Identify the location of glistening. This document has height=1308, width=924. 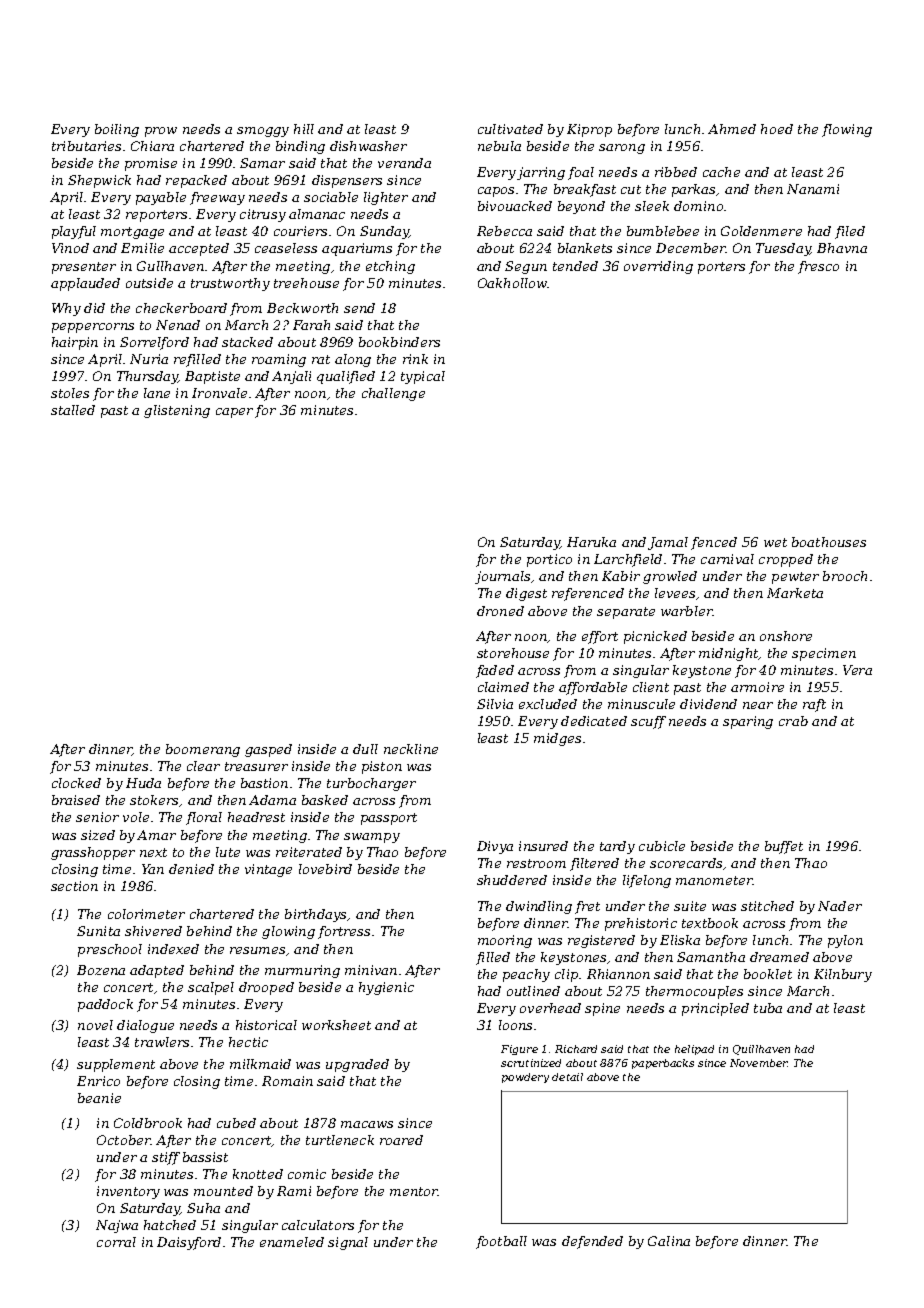
(177, 411).
